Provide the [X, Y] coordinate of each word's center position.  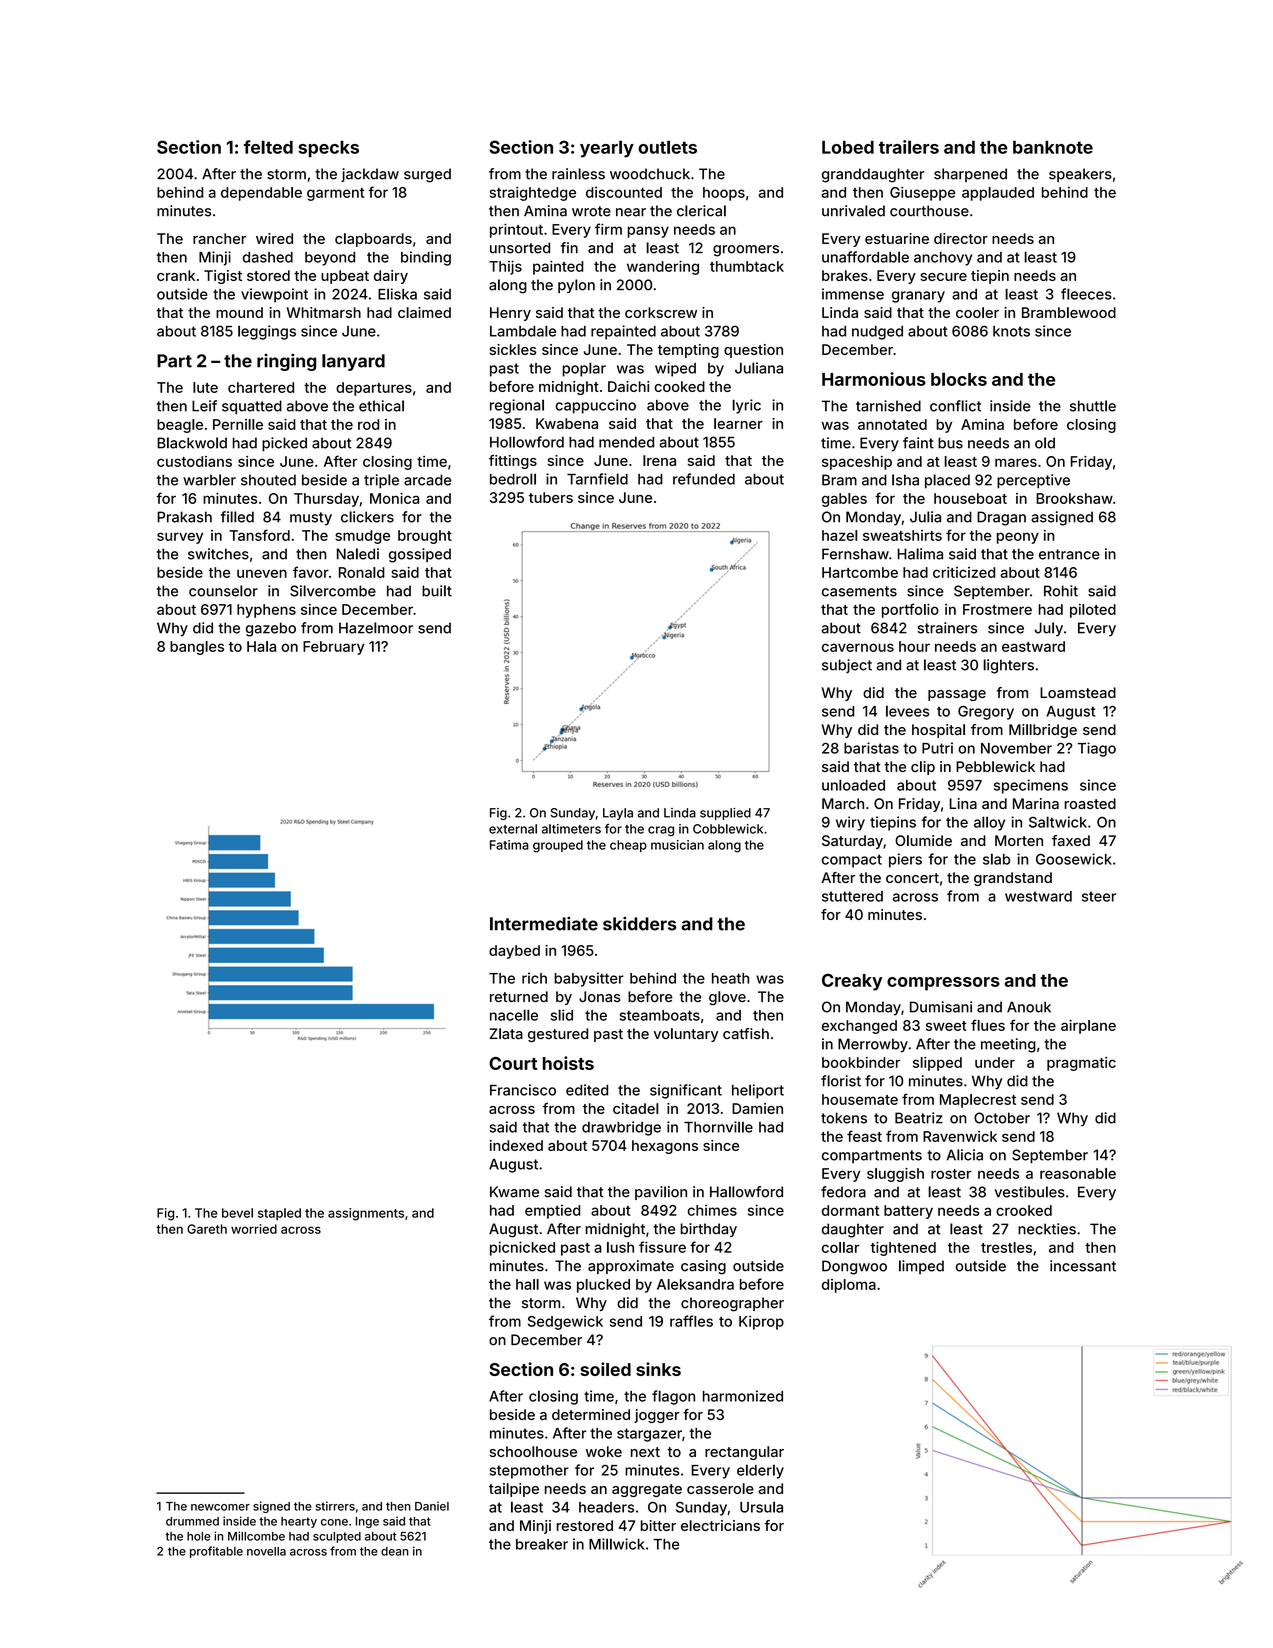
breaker [542, 1544]
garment [335, 194]
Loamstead [1078, 692]
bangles [197, 648]
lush [620, 1247]
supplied [725, 814]
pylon [576, 286]
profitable [216, 1552]
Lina [963, 803]
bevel [237, 1213]
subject [847, 666]
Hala [261, 646]
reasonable [1078, 1173]
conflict [955, 406]
